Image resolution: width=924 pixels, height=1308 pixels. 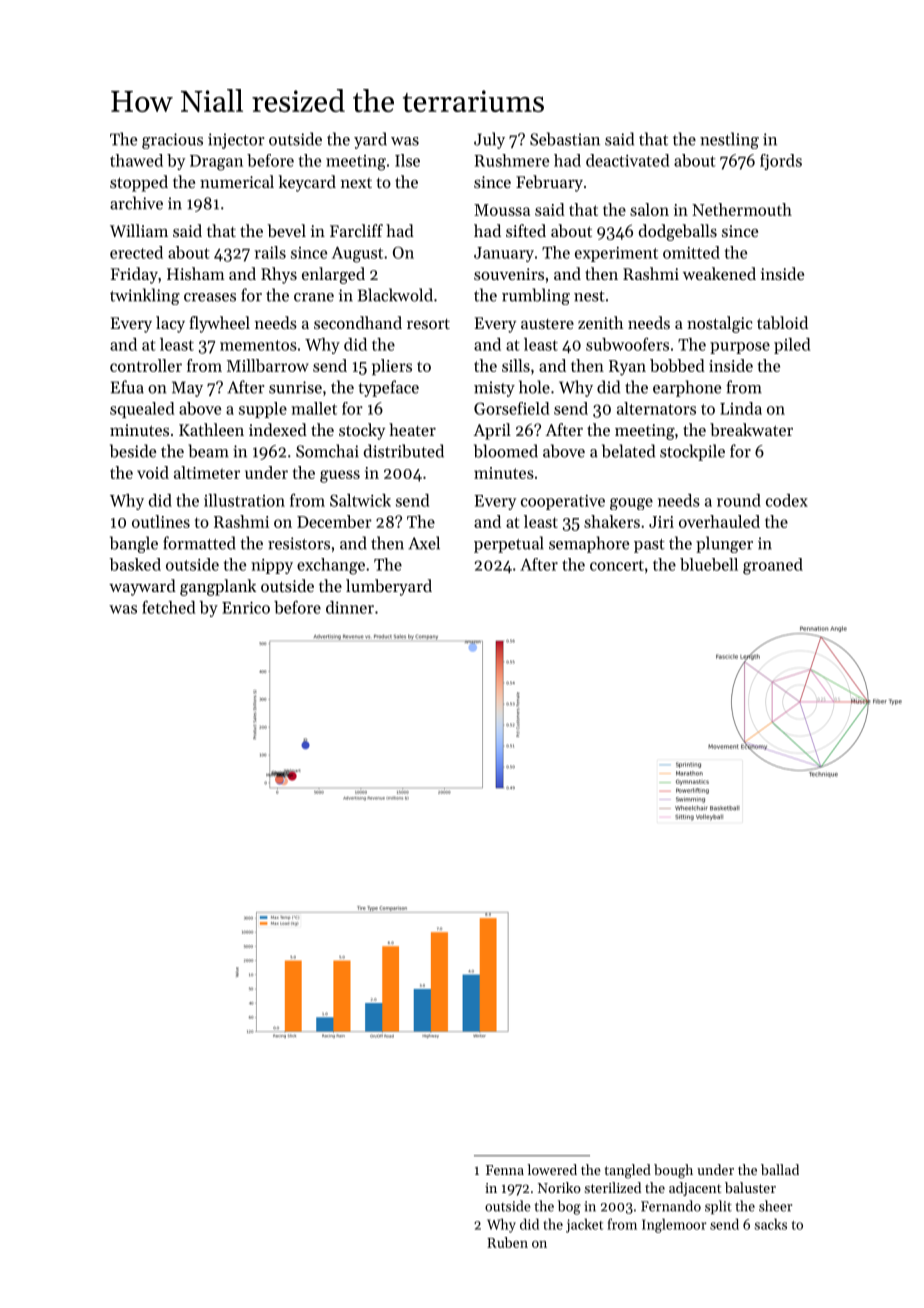 I want to click on Ruben, so click(x=507, y=1242).
